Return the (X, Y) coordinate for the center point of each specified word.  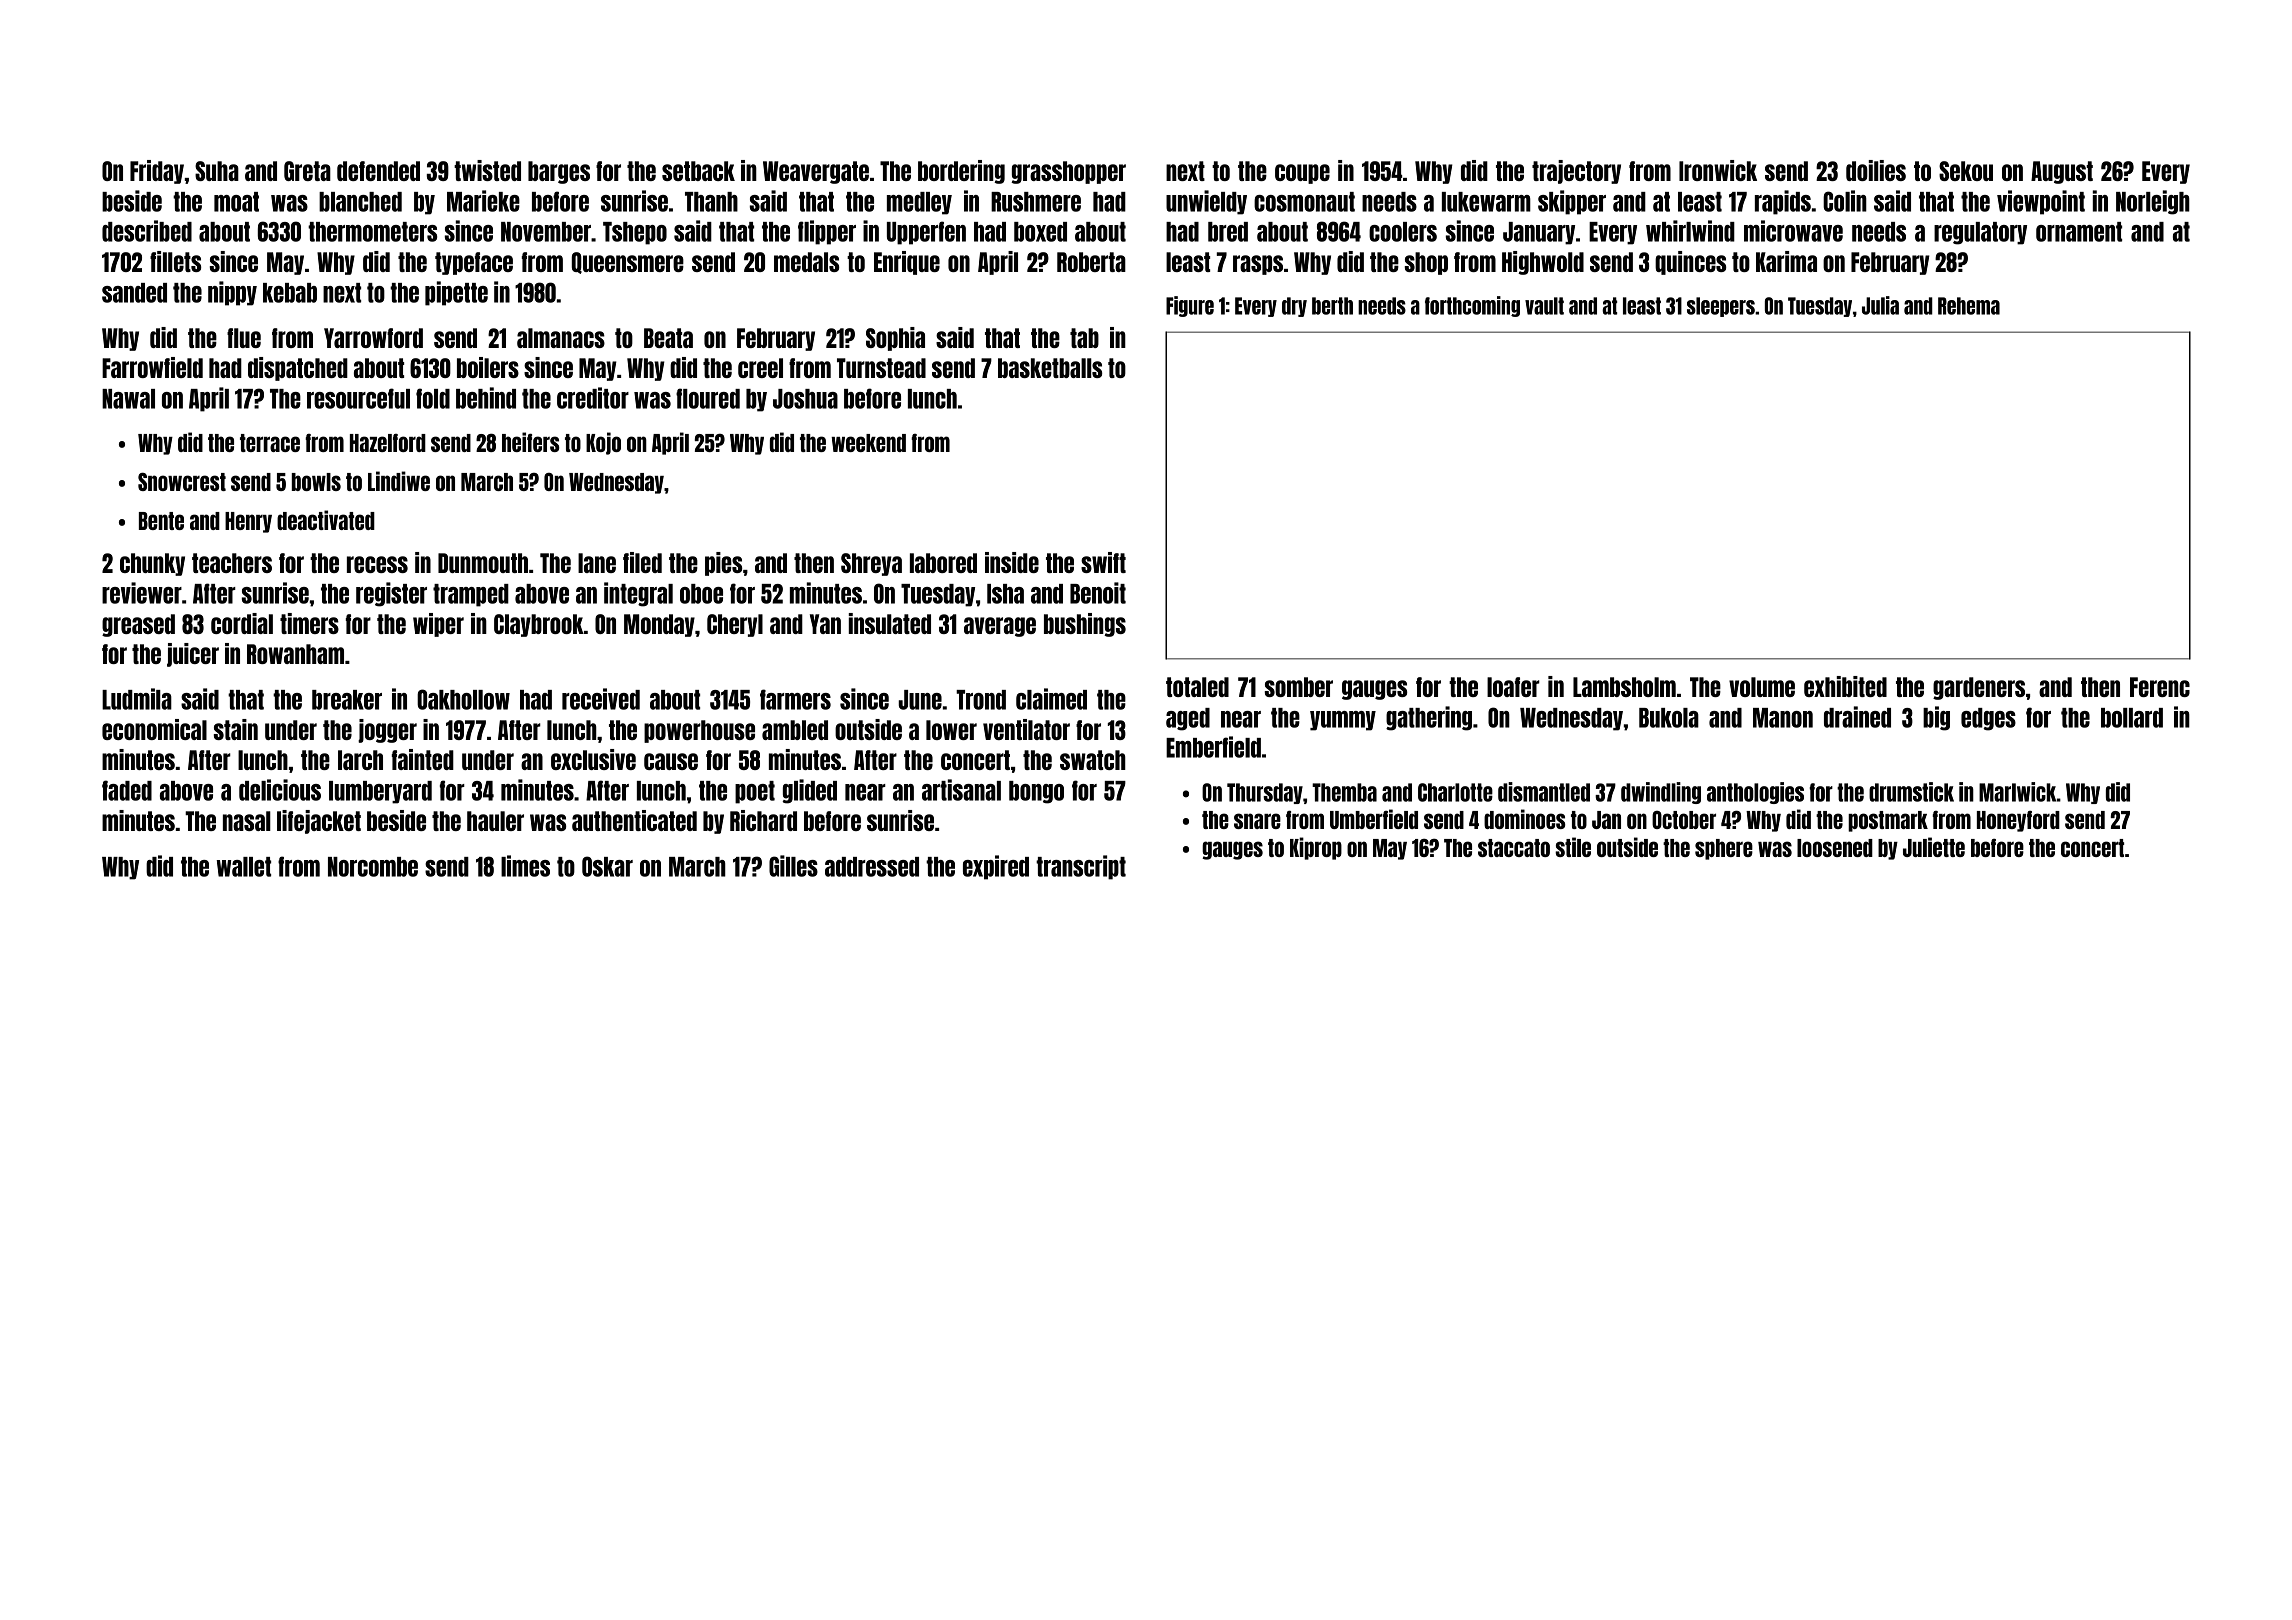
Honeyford (2018, 821)
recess (377, 564)
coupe (1302, 174)
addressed (872, 867)
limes (525, 866)
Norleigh (2153, 202)
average (1000, 627)
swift (1103, 562)
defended (378, 171)
